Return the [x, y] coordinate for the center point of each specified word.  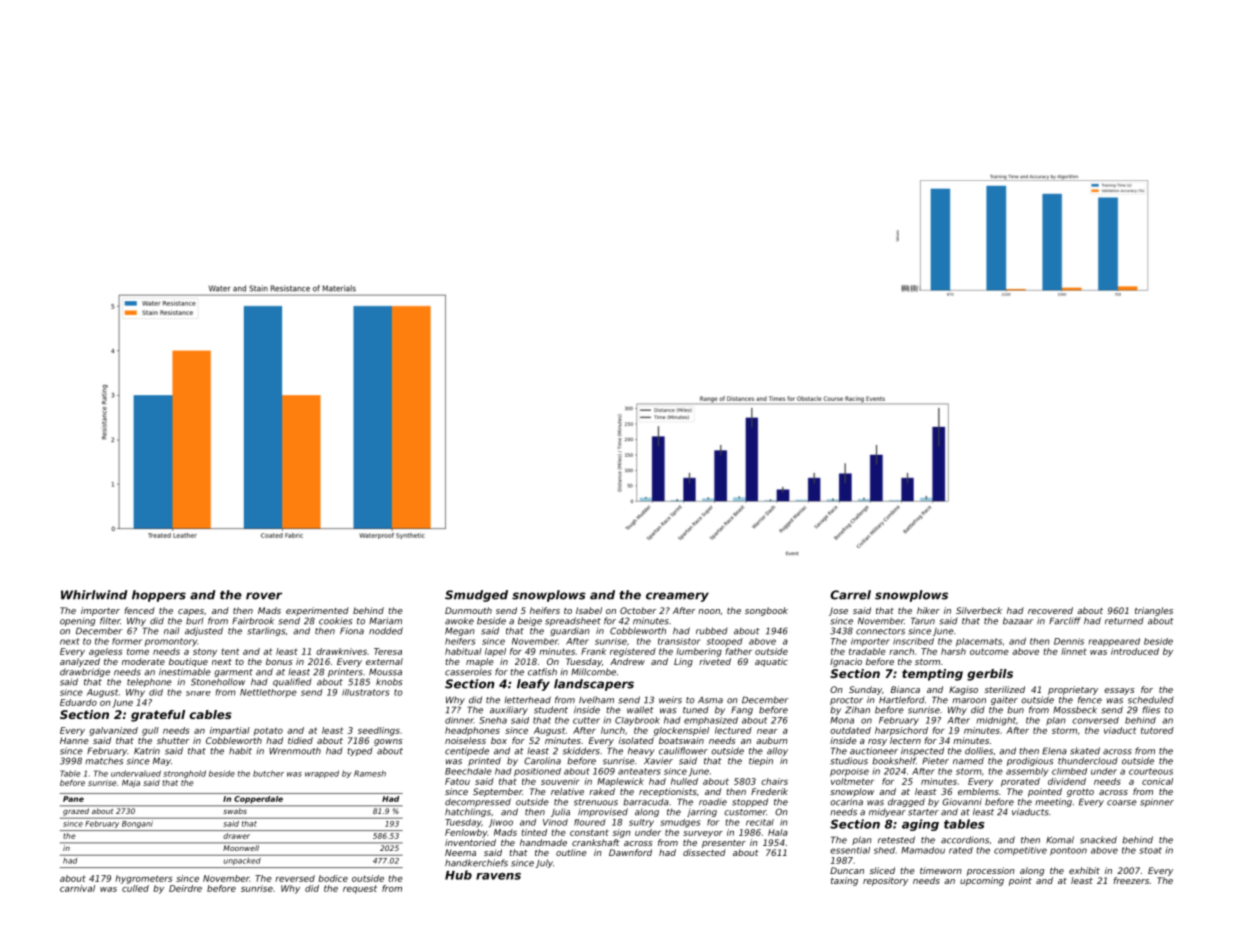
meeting [1053, 802]
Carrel [850, 595]
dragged [906, 802]
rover [264, 596]
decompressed [478, 802]
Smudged [476, 596]
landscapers [594, 685]
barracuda [646, 802]
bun [1015, 710]
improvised [603, 812]
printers [345, 672]
